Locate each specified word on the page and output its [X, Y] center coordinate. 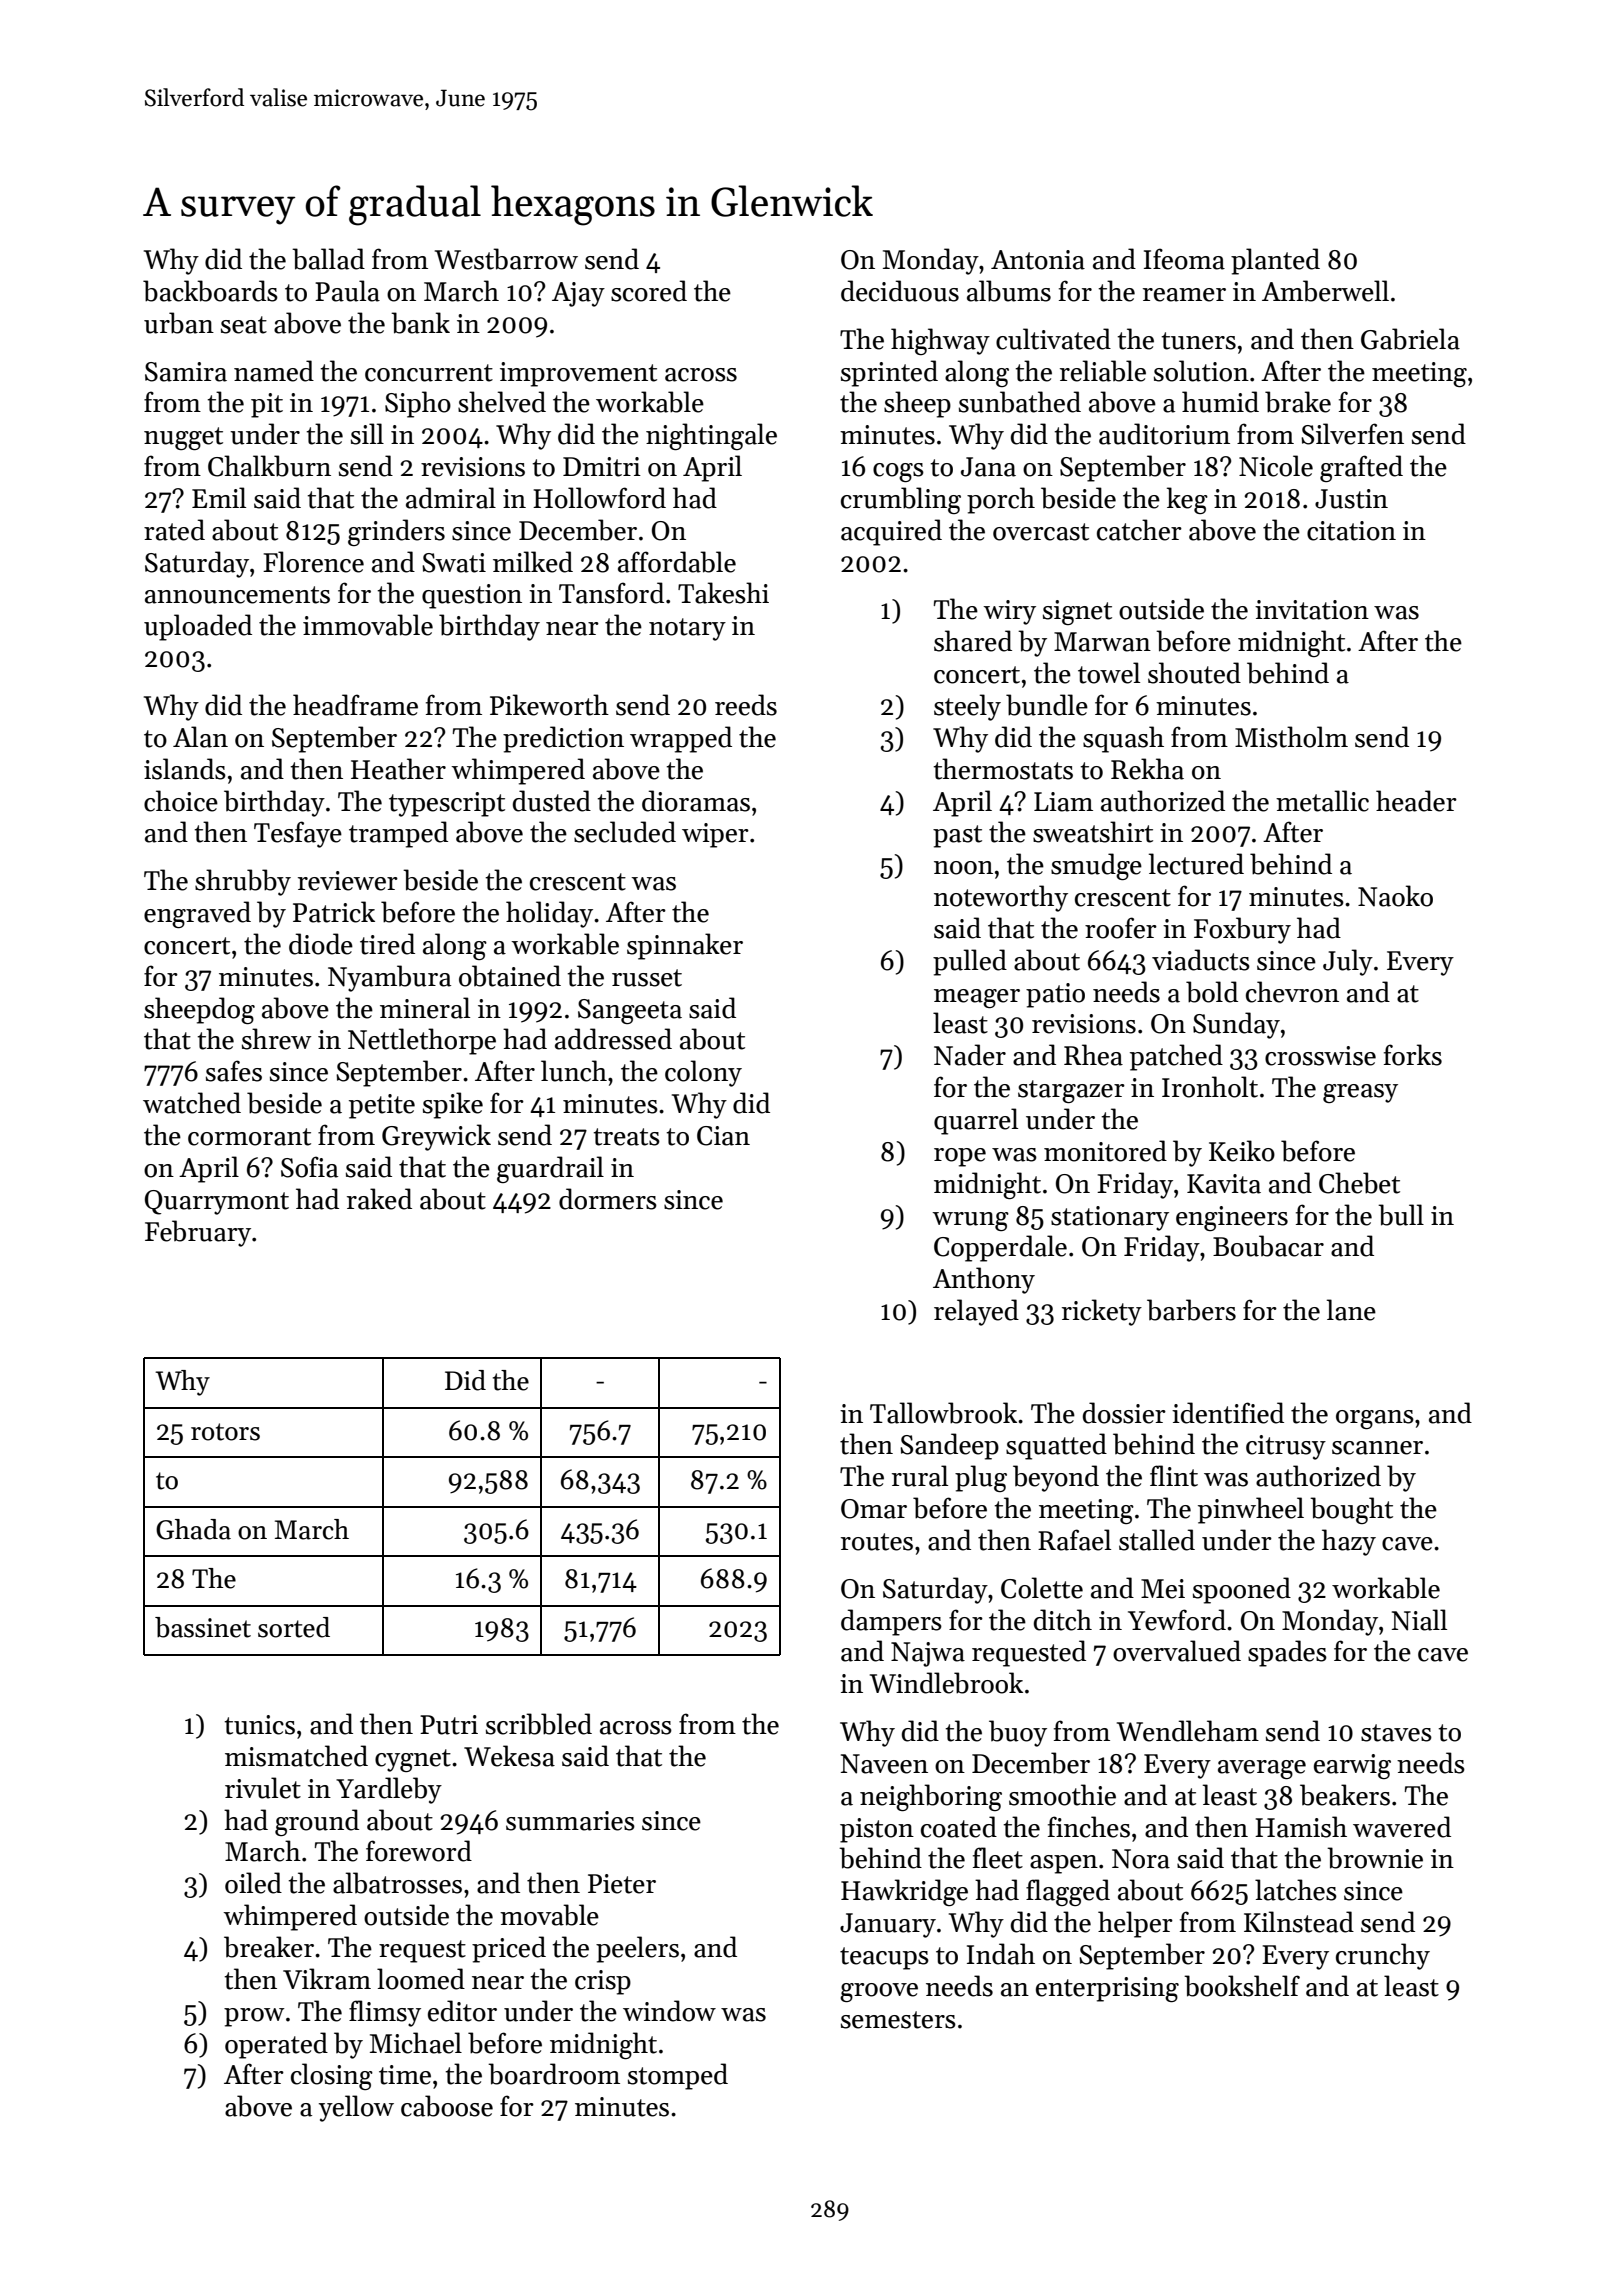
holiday [549, 914]
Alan [200, 737]
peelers [637, 1949]
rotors [225, 1432]
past [957, 836]
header [1416, 801]
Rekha [1147, 769]
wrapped [681, 739]
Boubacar [1268, 1246]
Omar [874, 1509]
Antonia [1038, 260]
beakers [1345, 1795]
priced [509, 1949]
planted [1275, 261]
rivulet [263, 1788]
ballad [328, 259]
